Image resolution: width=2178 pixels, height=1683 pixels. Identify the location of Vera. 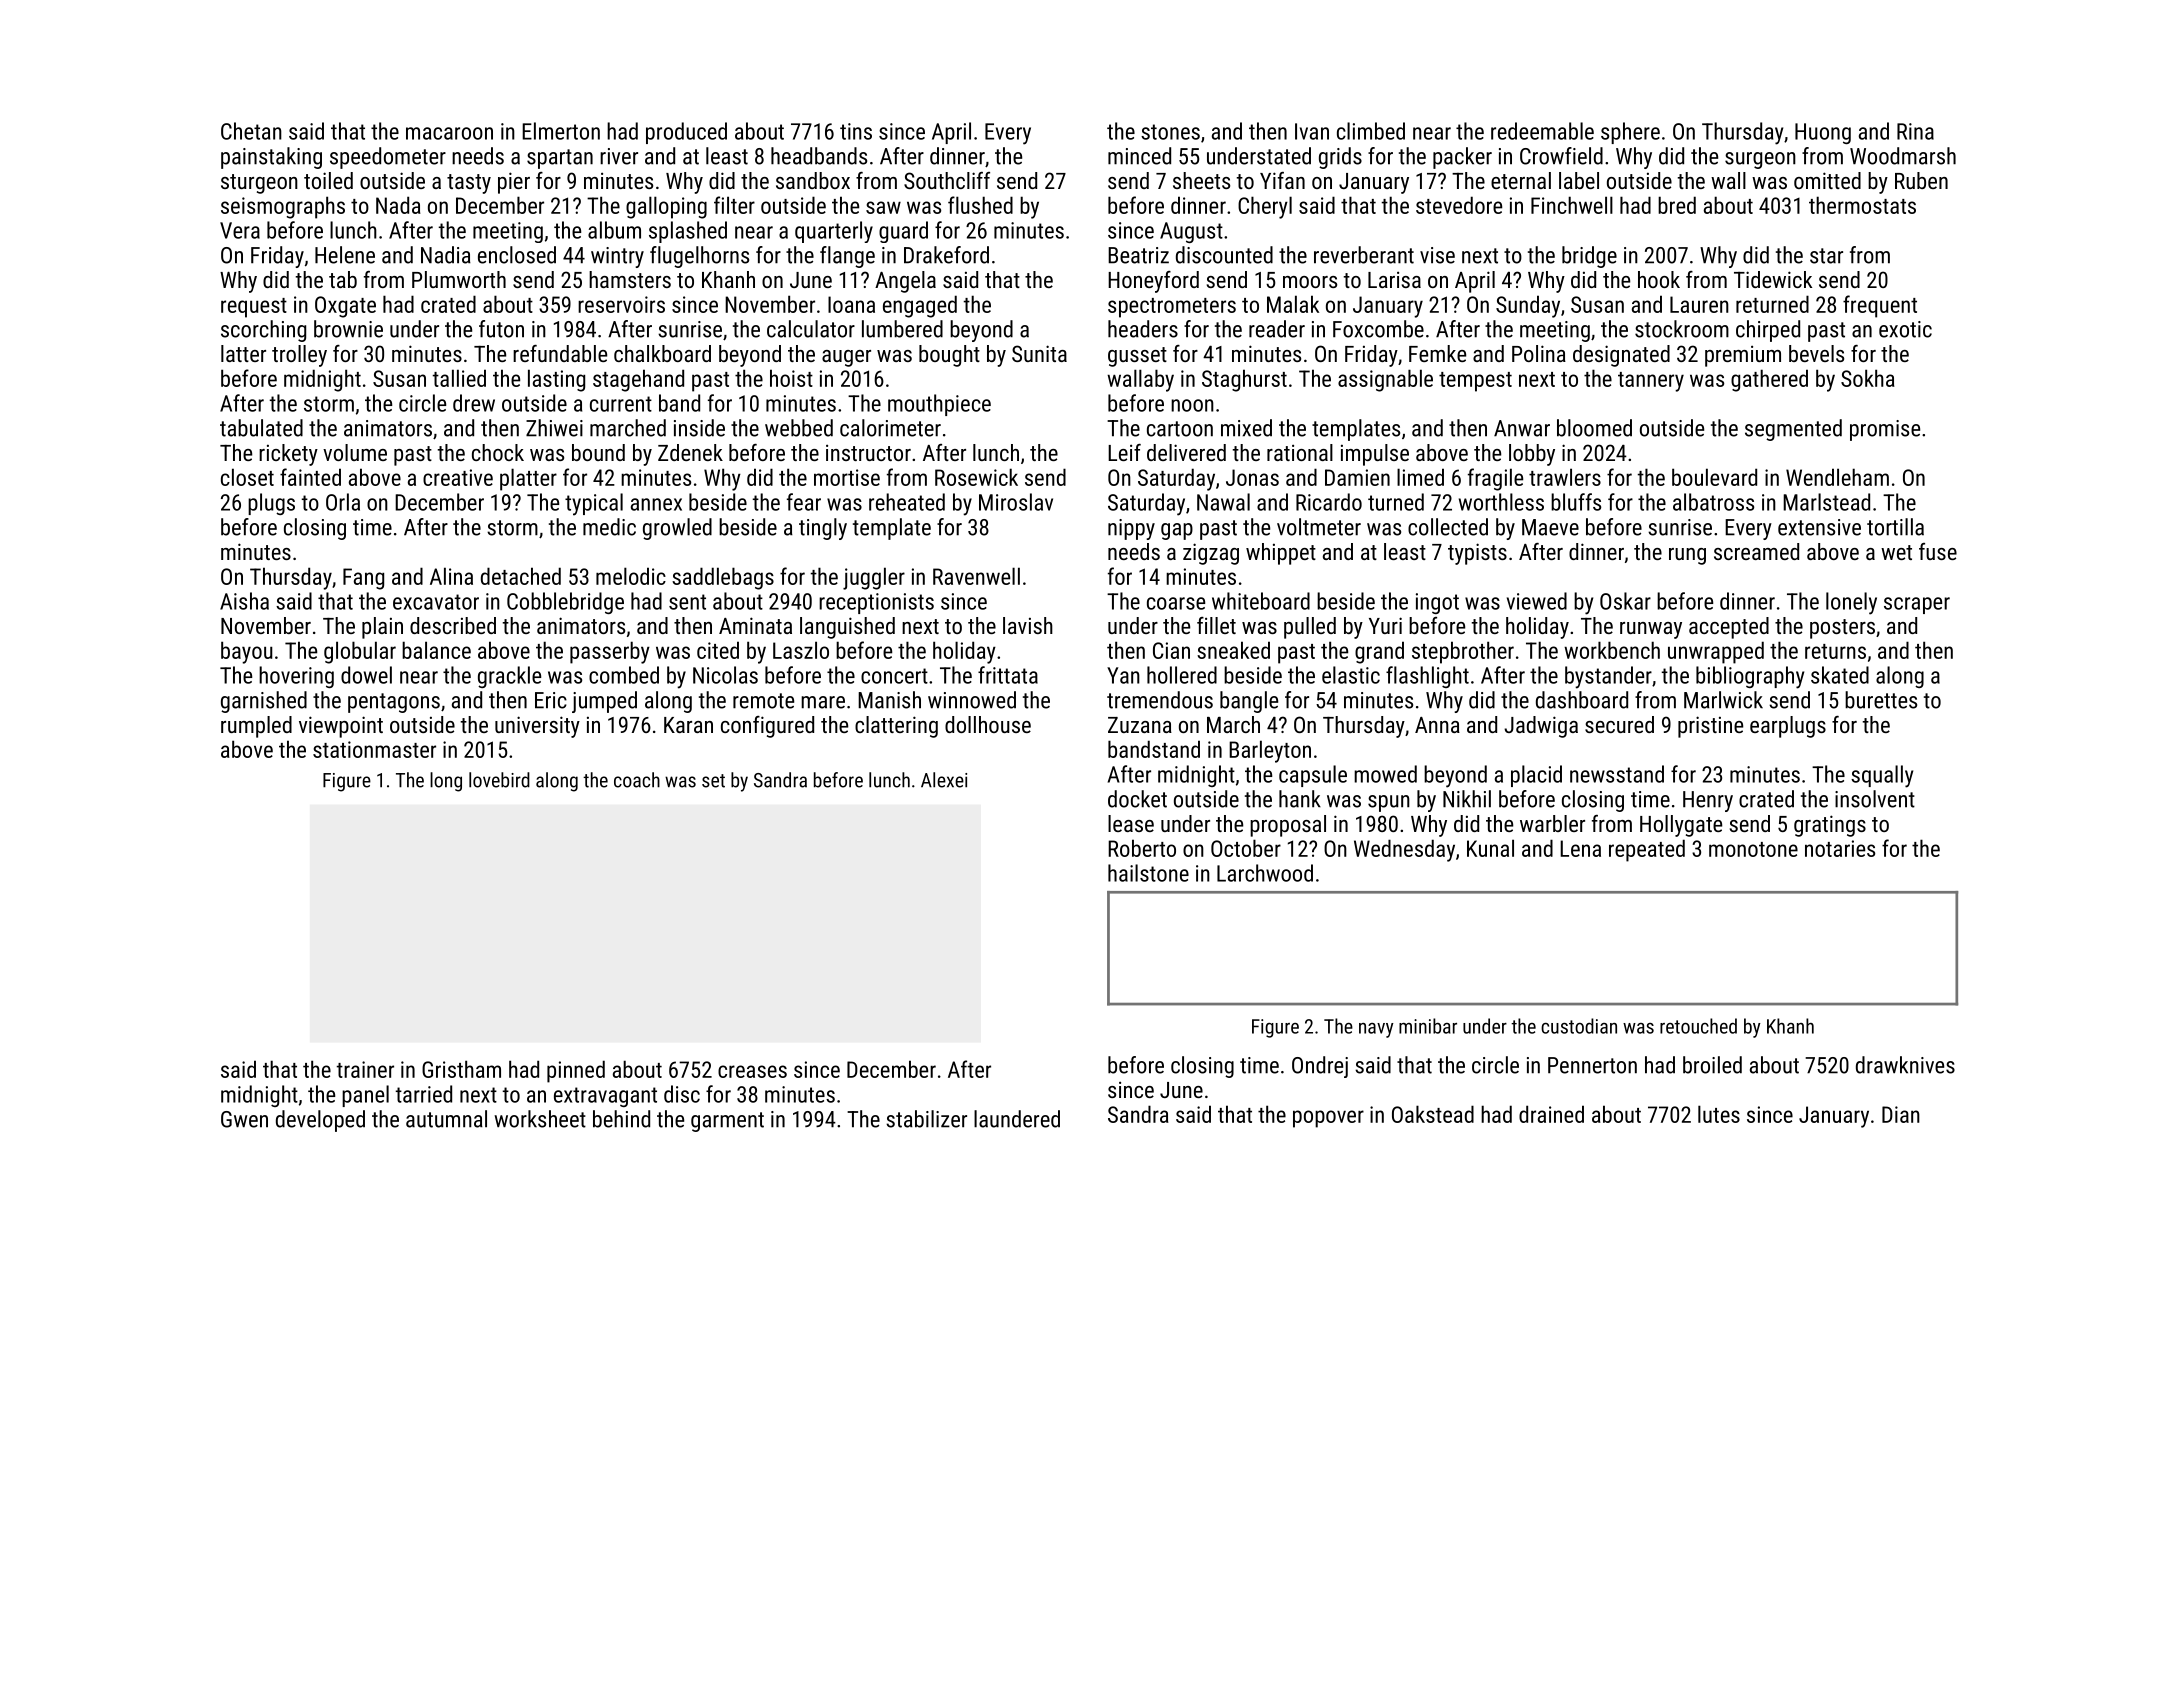
(240, 230).
